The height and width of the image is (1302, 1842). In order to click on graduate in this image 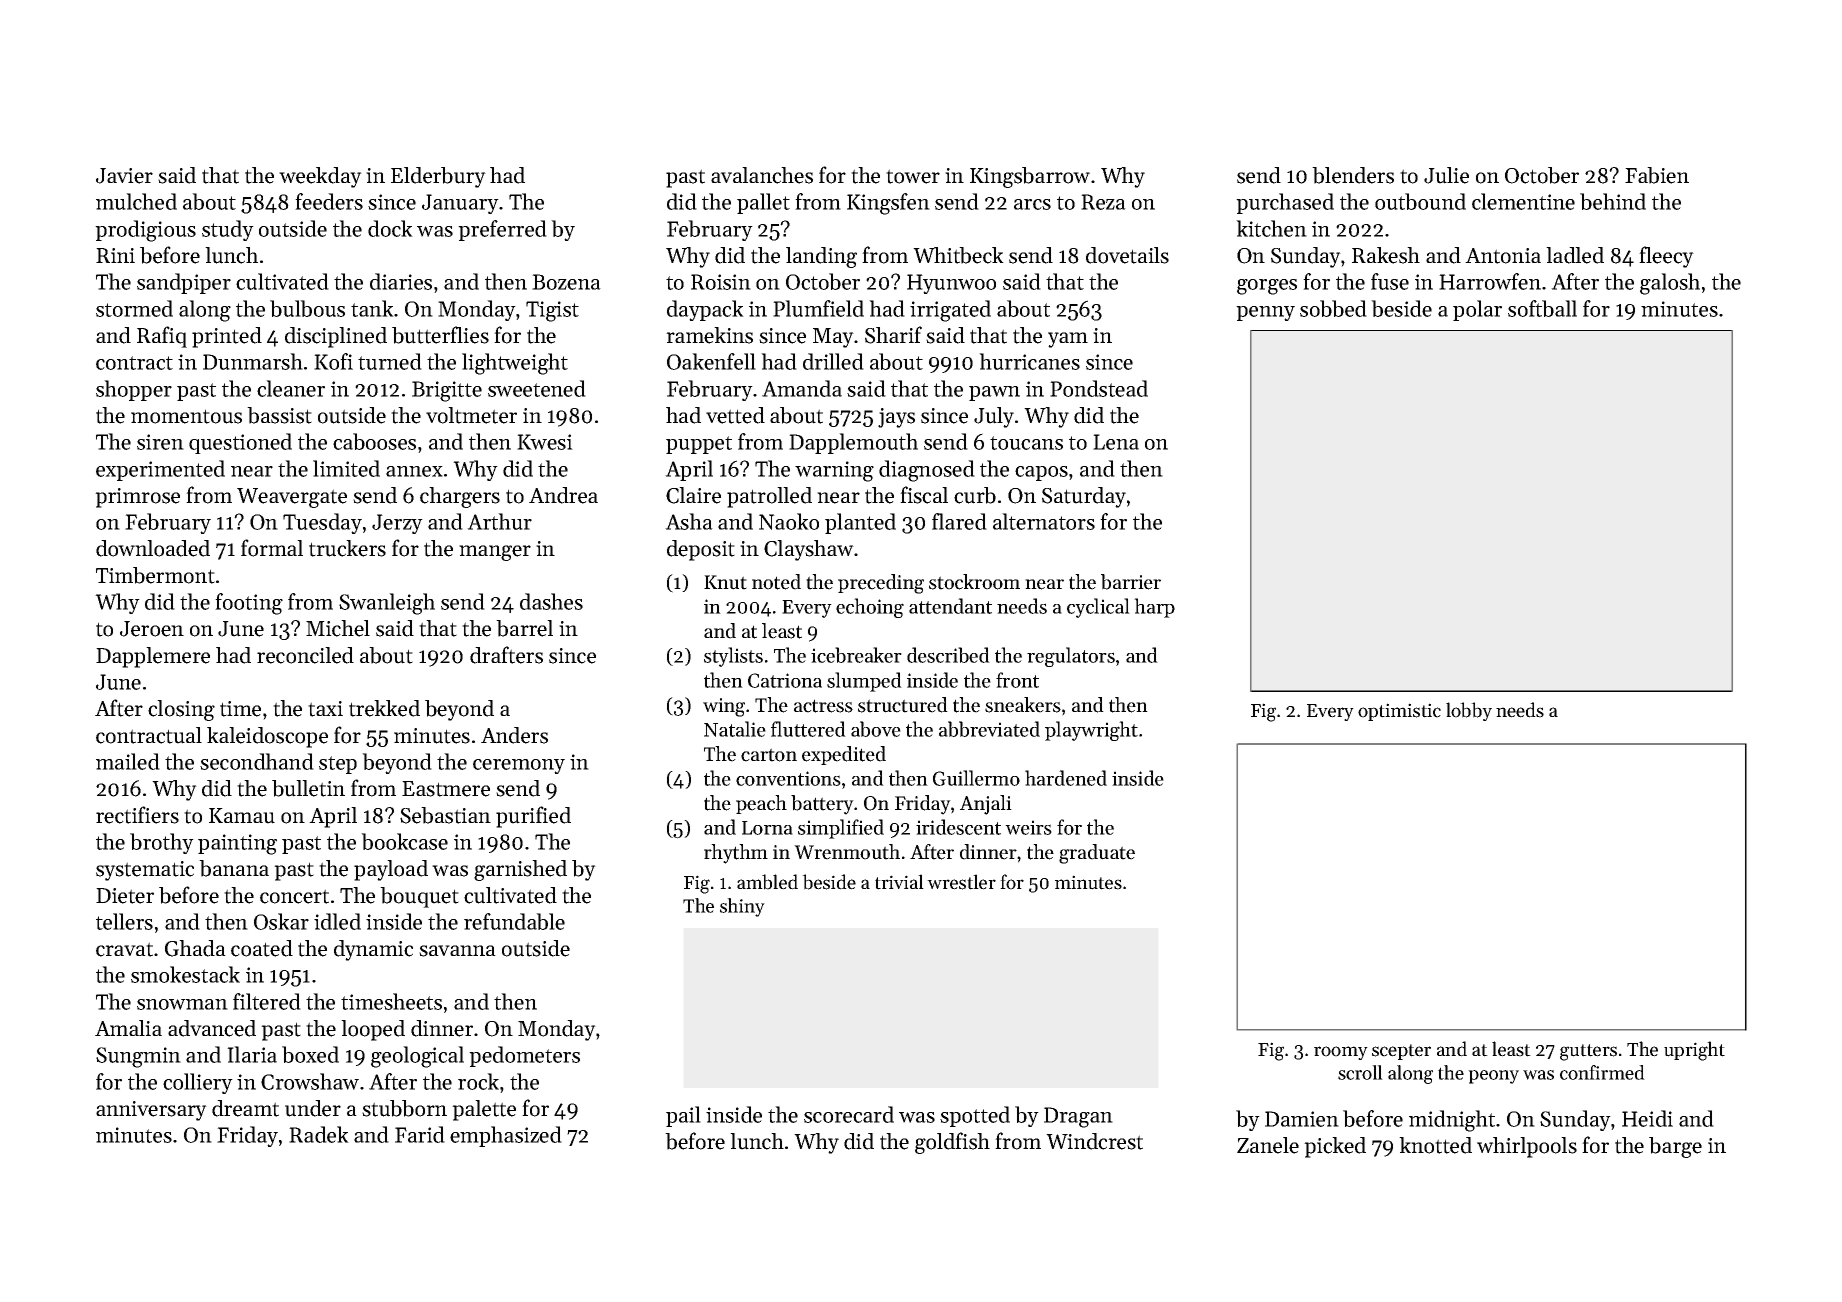, I will do `click(1097, 854)`.
